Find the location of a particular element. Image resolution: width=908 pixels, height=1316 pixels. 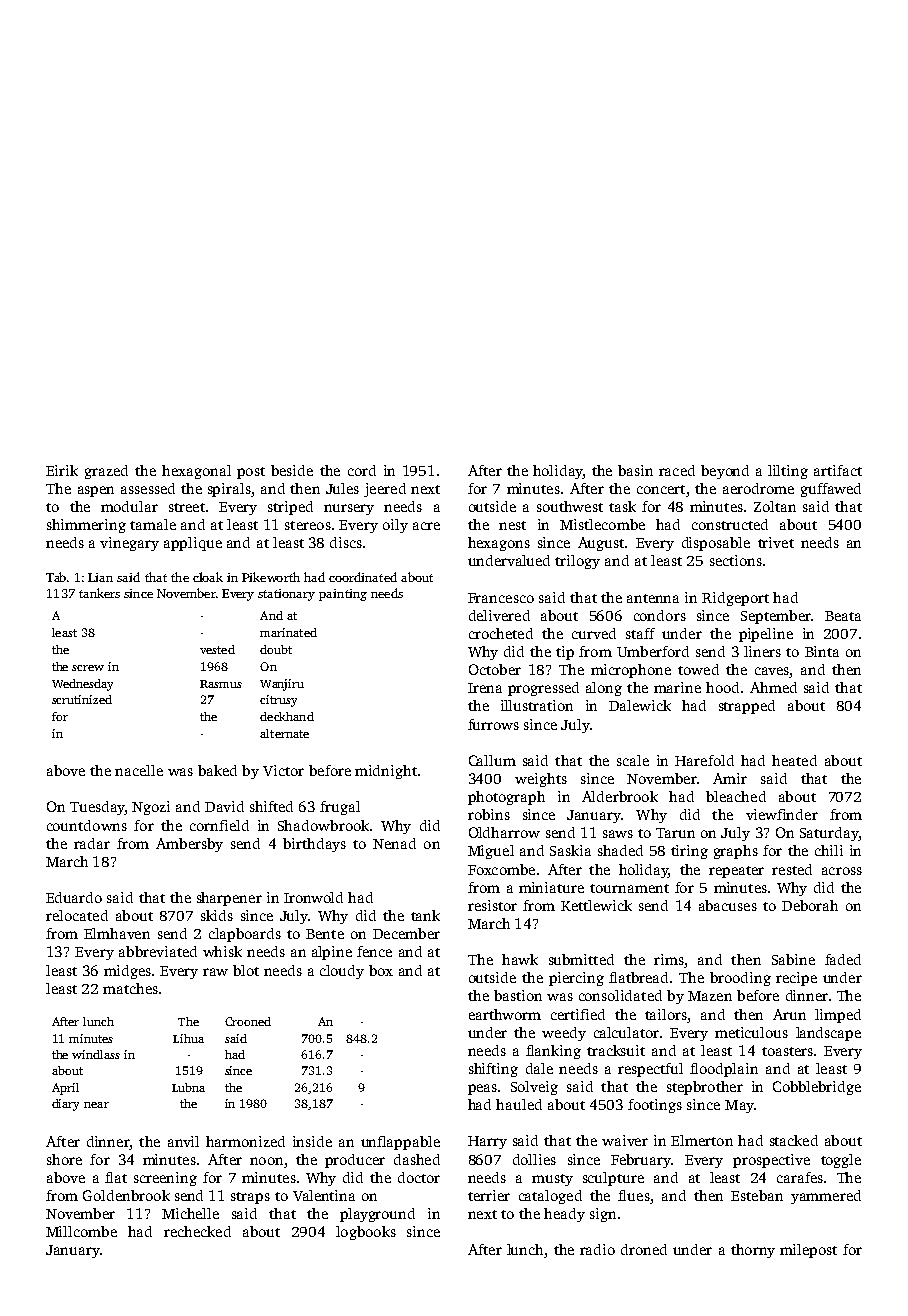

stationary is located at coordinates (286, 595).
